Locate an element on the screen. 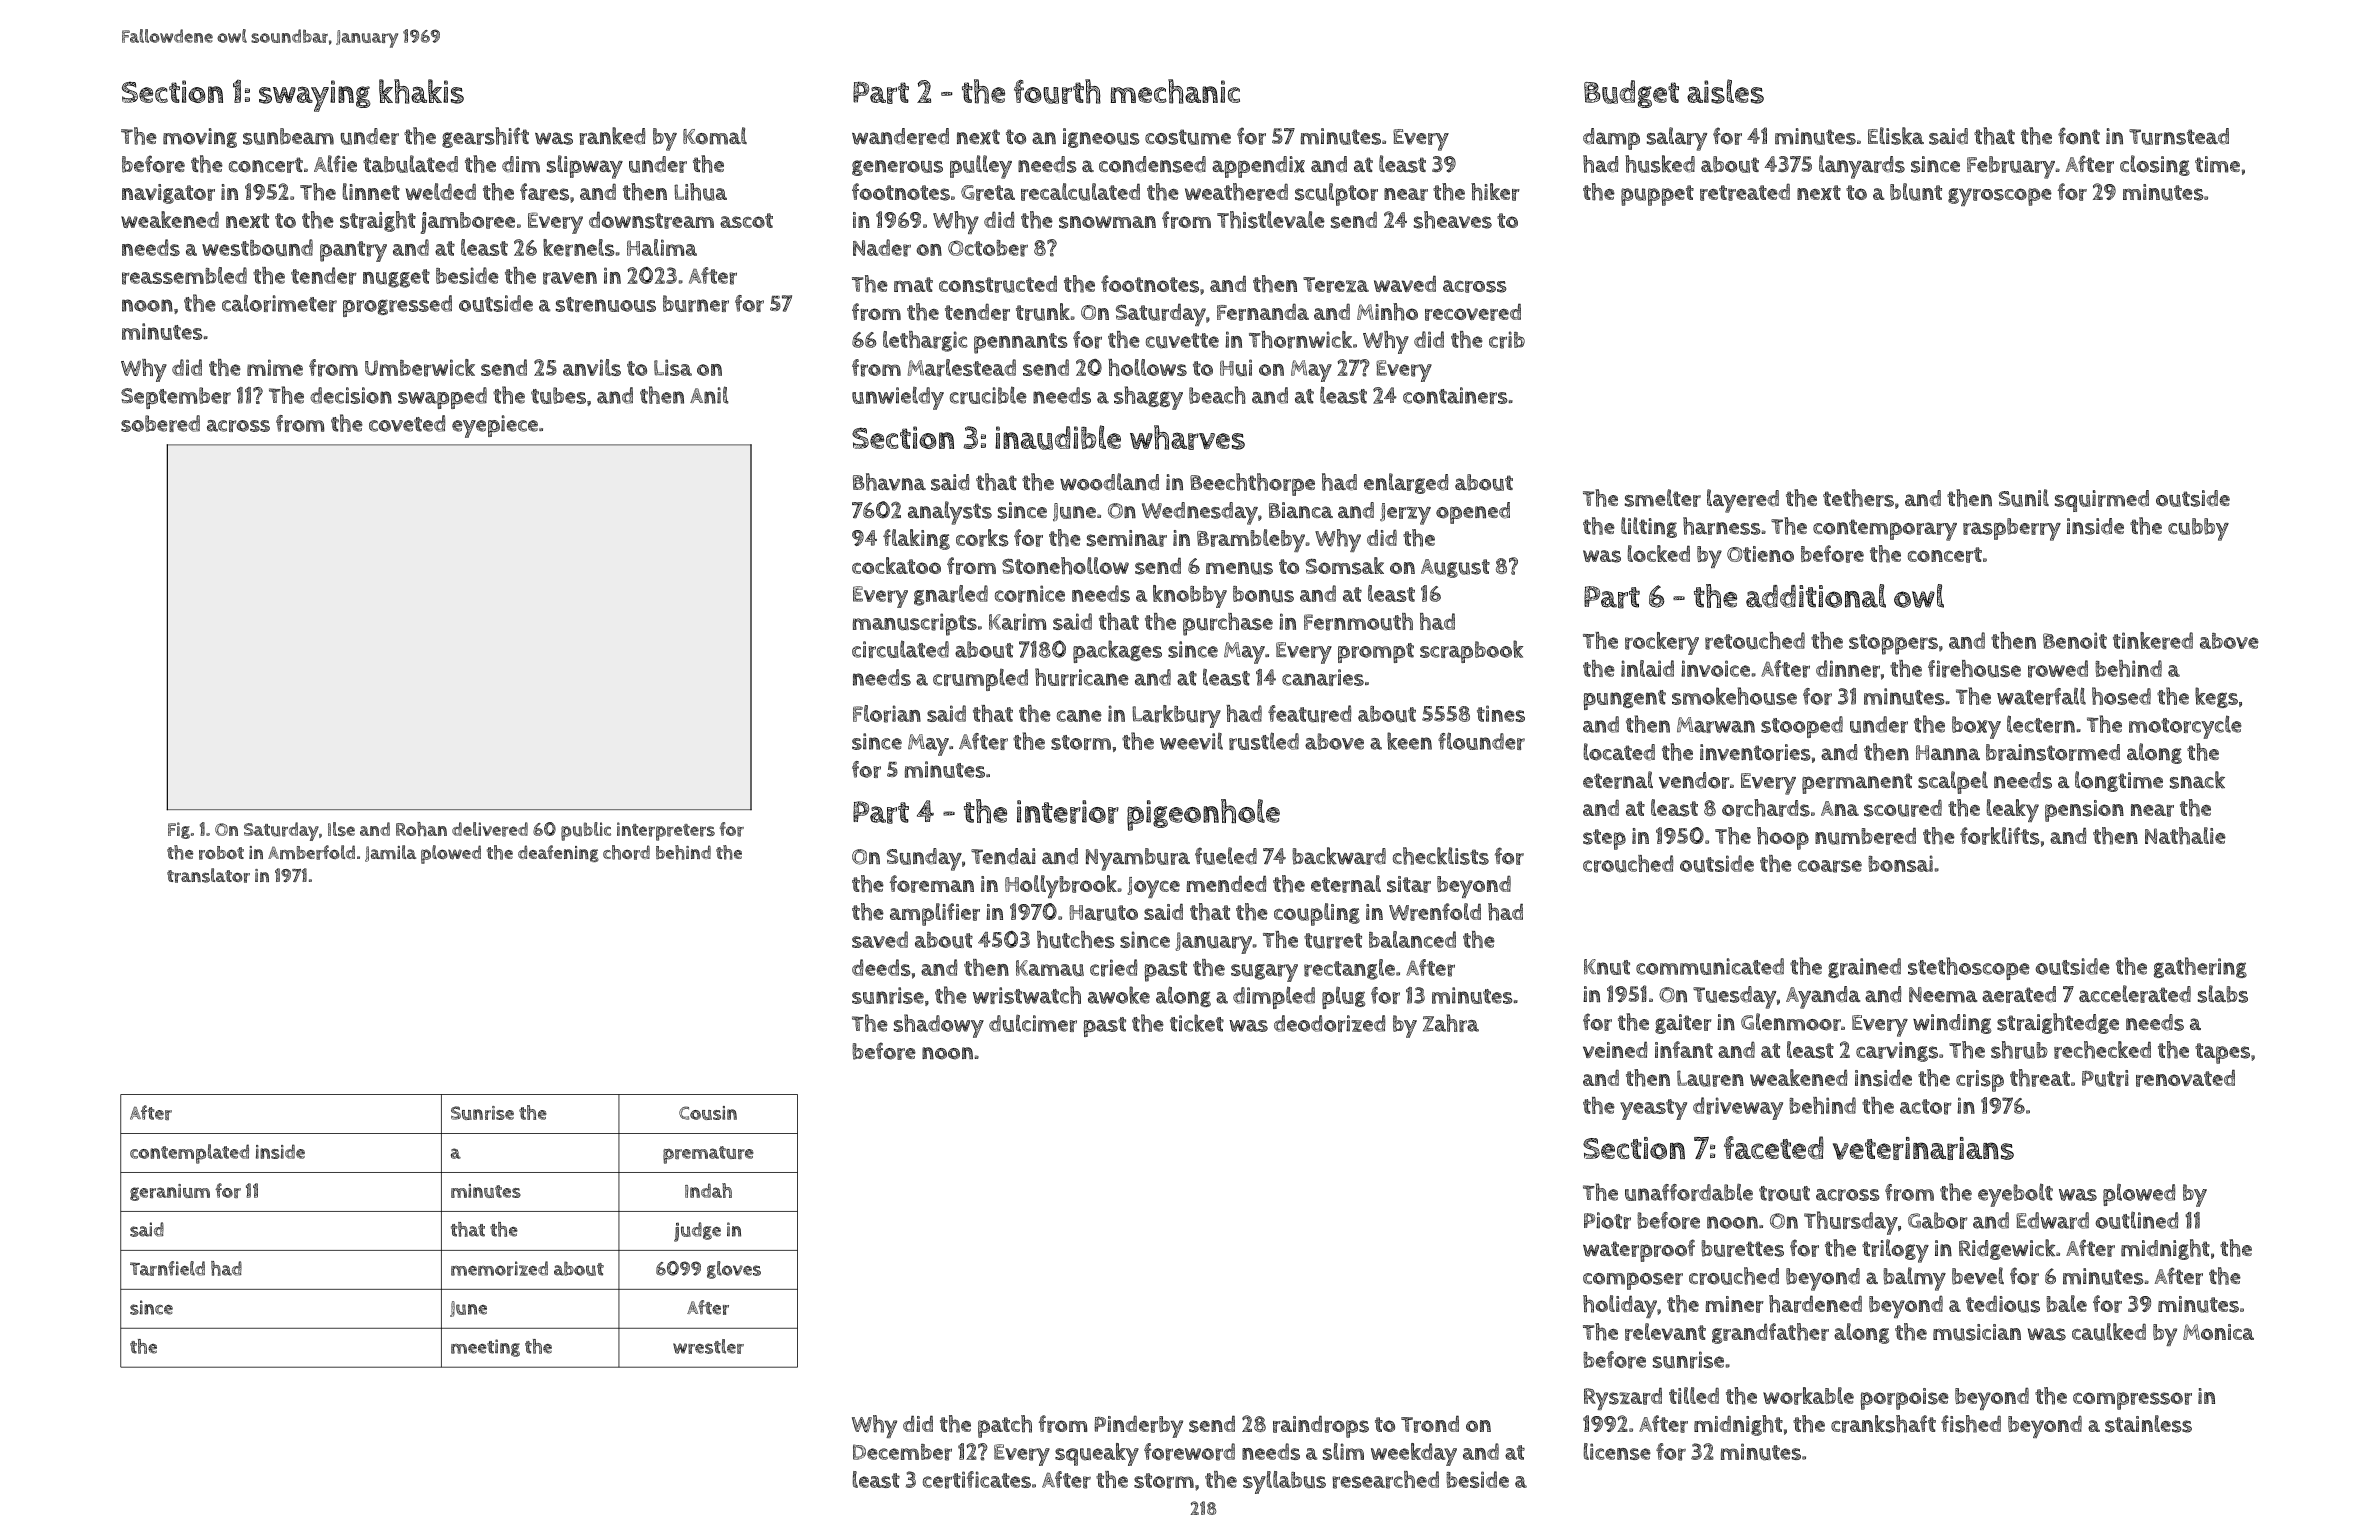  Rohan is located at coordinates (421, 829).
